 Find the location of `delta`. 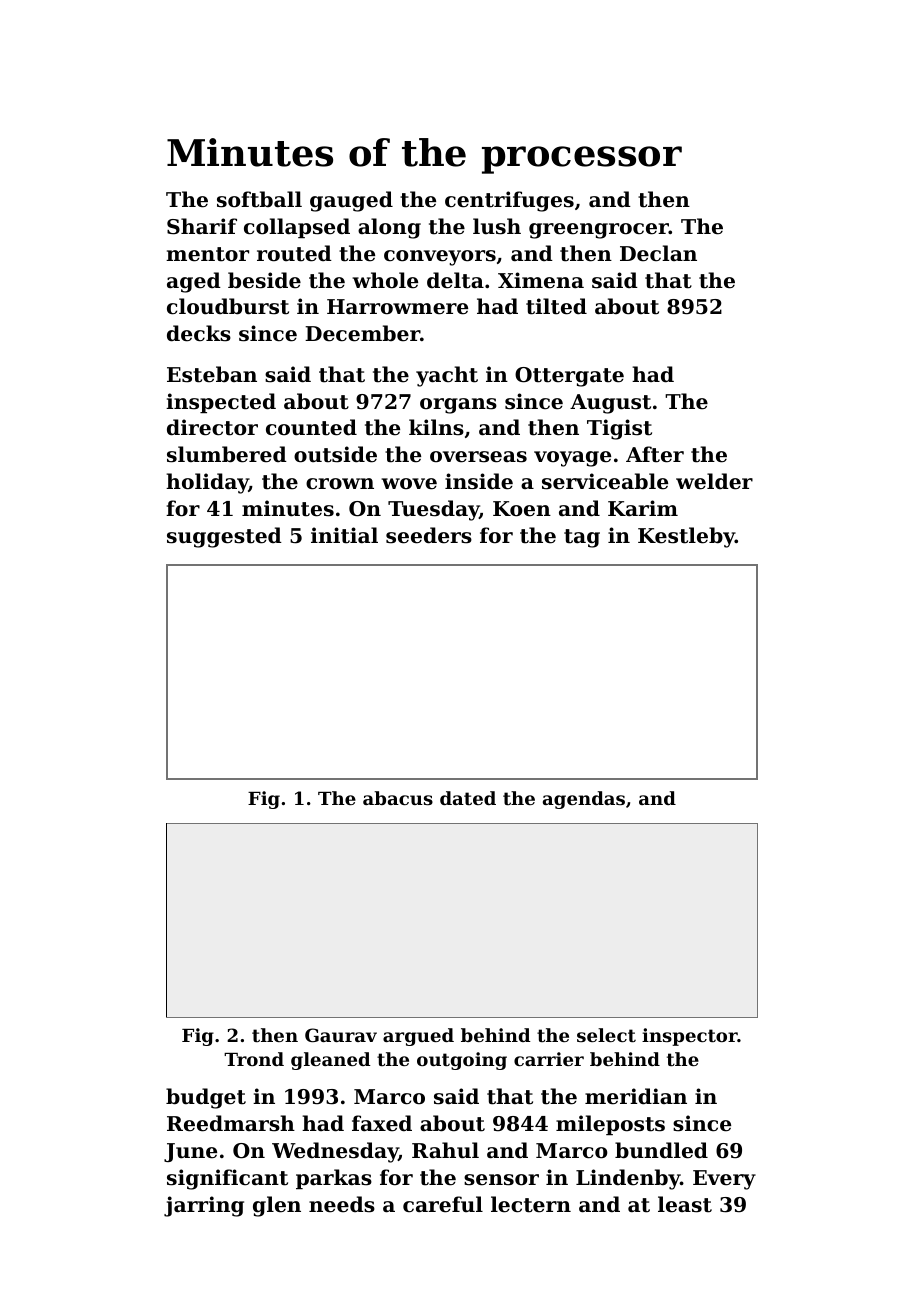

delta is located at coordinates (455, 280).
